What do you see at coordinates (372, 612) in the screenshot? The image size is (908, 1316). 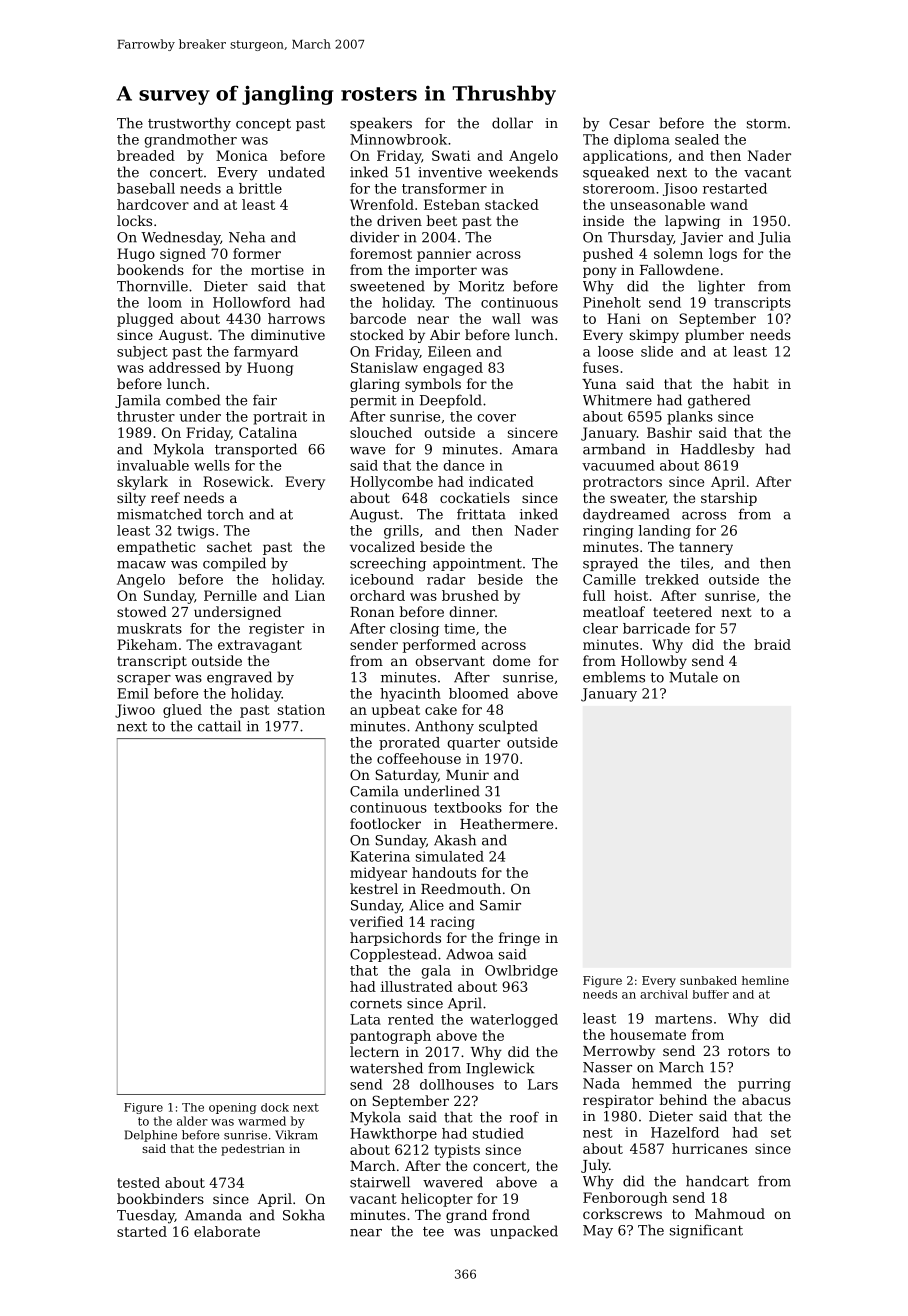 I see `Ronan` at bounding box center [372, 612].
